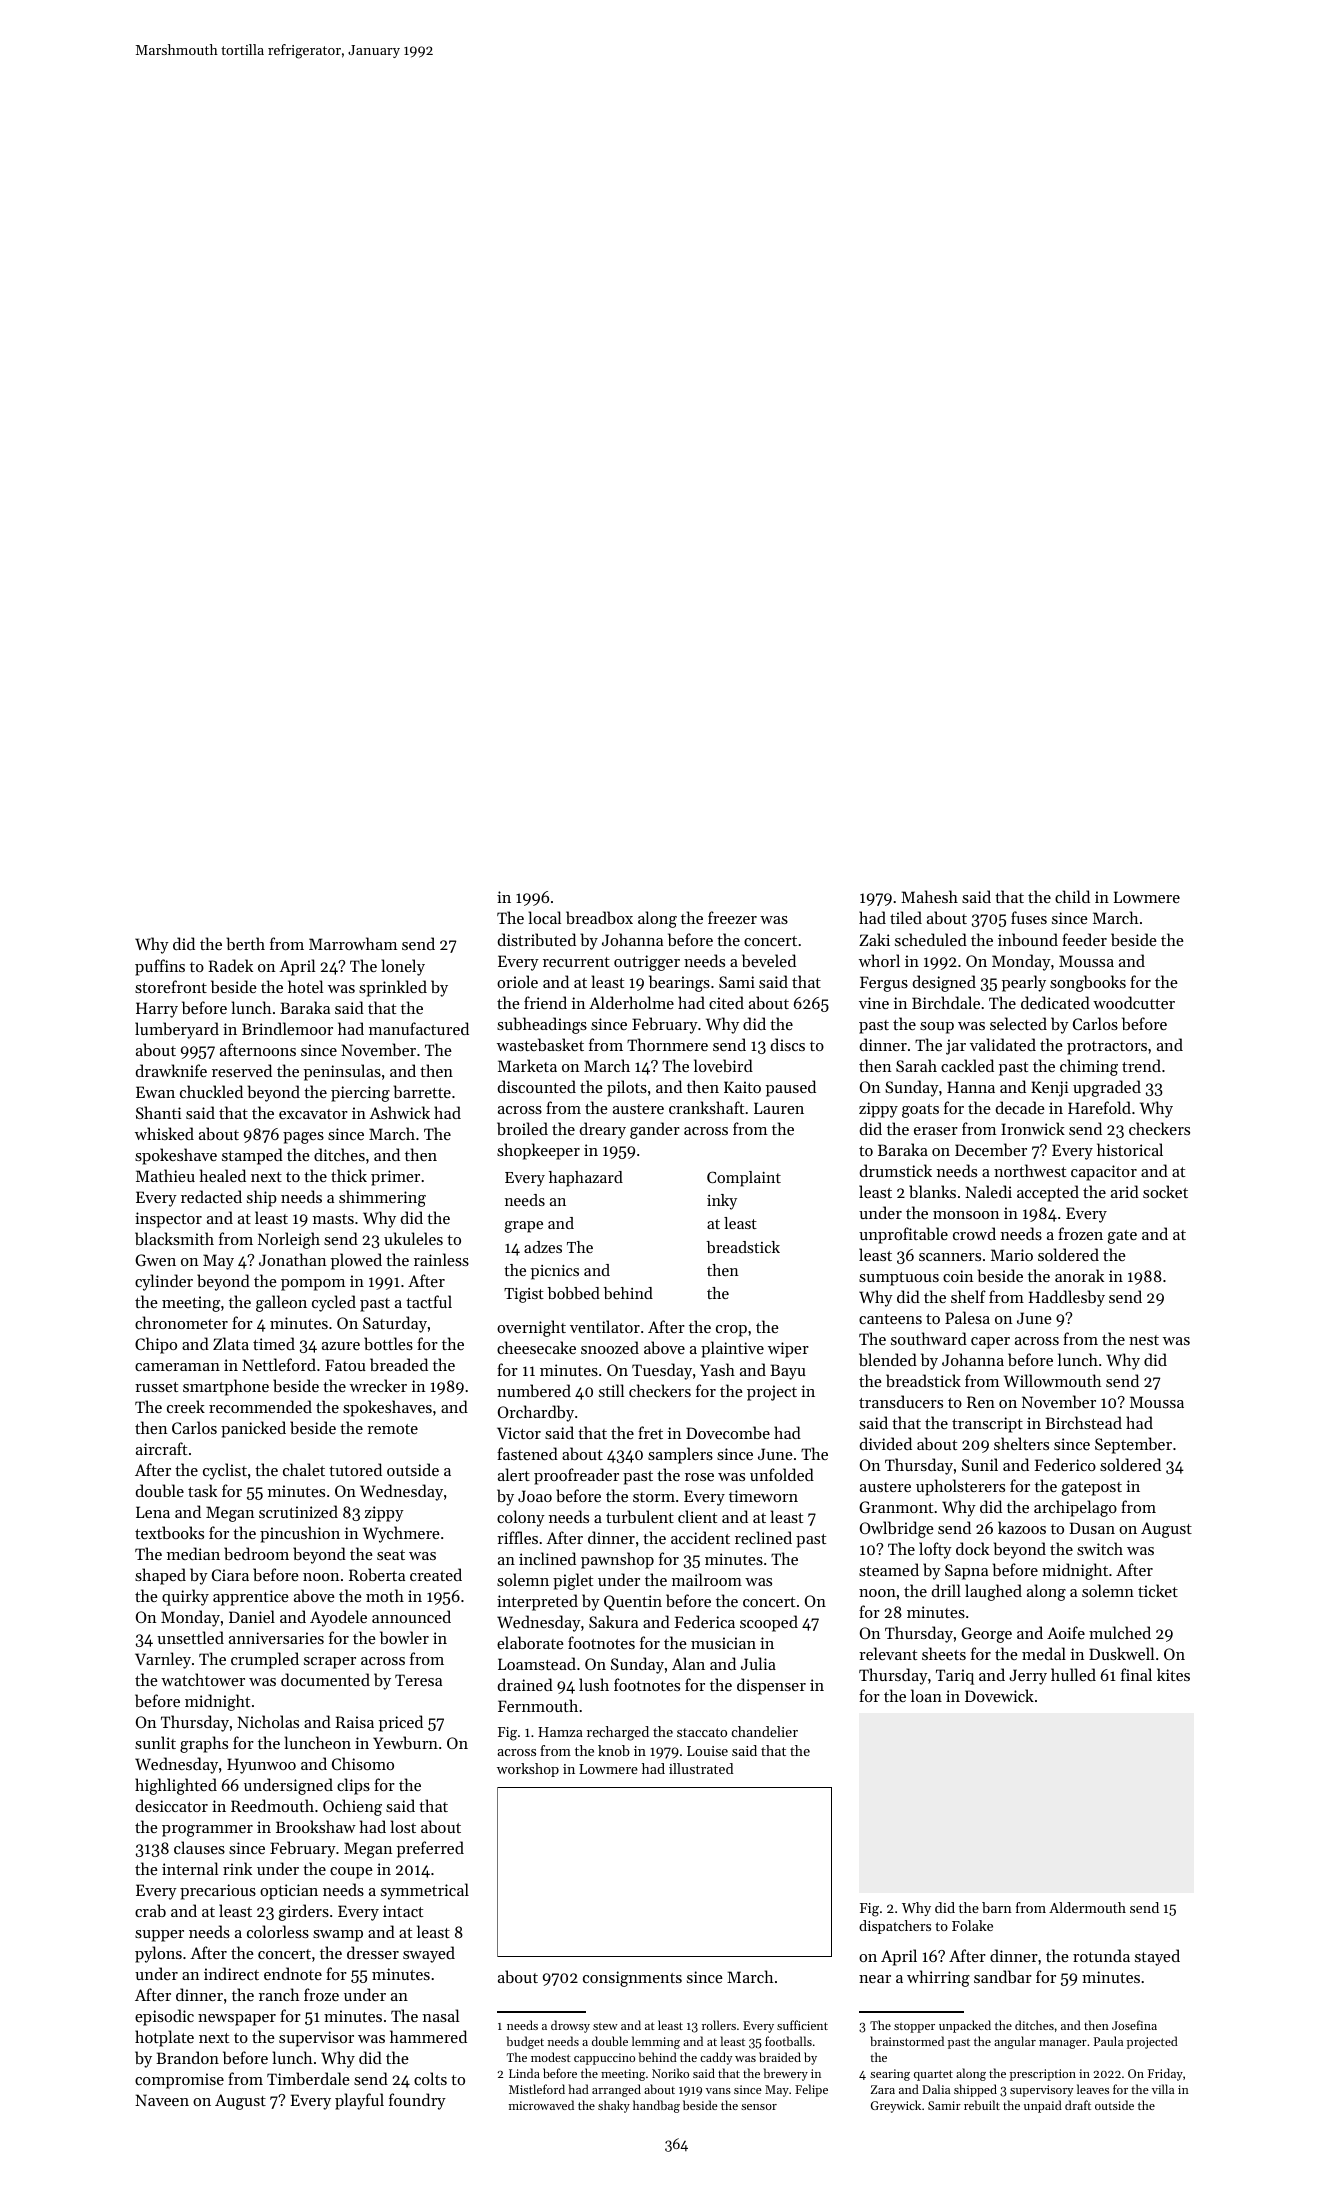  I want to click on arid, so click(1125, 1191).
